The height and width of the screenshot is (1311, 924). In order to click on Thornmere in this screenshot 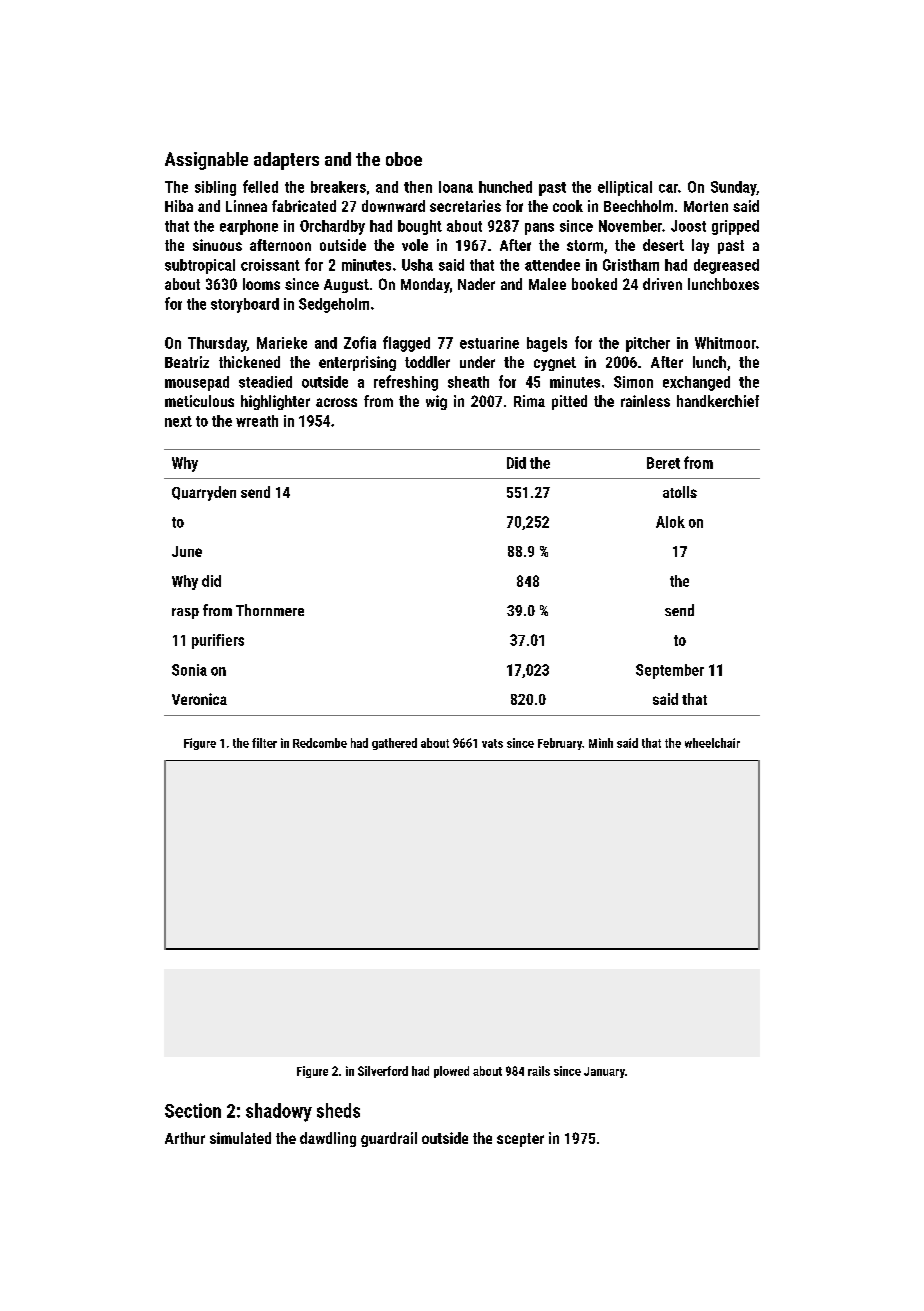, I will do `click(270, 610)`.
